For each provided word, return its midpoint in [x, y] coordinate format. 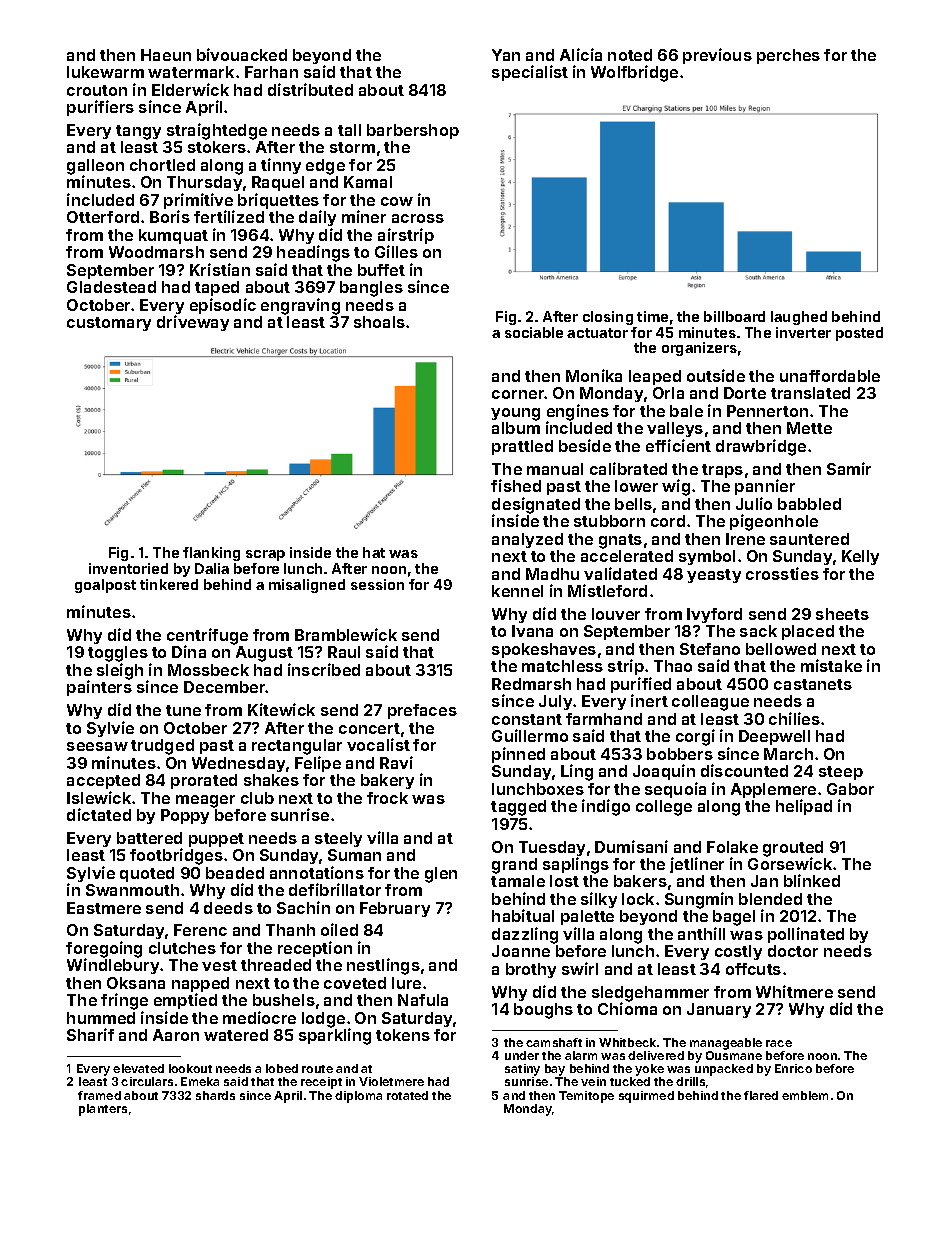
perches [788, 56]
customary [109, 324]
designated [536, 505]
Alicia [581, 54]
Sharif [90, 1034]
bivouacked [242, 54]
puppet [216, 840]
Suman [354, 855]
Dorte [745, 393]
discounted [744, 770]
